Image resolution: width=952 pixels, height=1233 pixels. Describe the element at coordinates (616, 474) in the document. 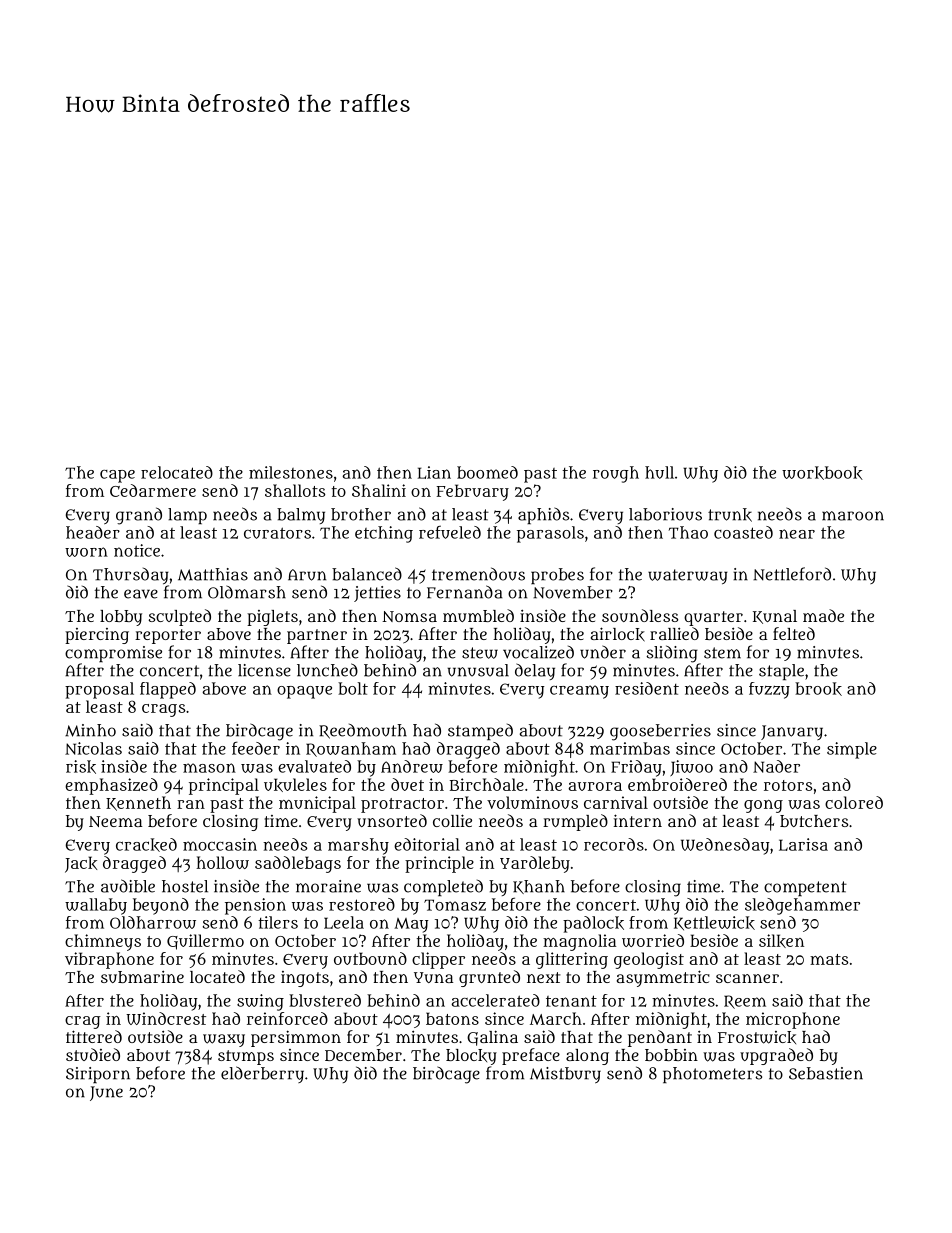

I see `rough` at that location.
